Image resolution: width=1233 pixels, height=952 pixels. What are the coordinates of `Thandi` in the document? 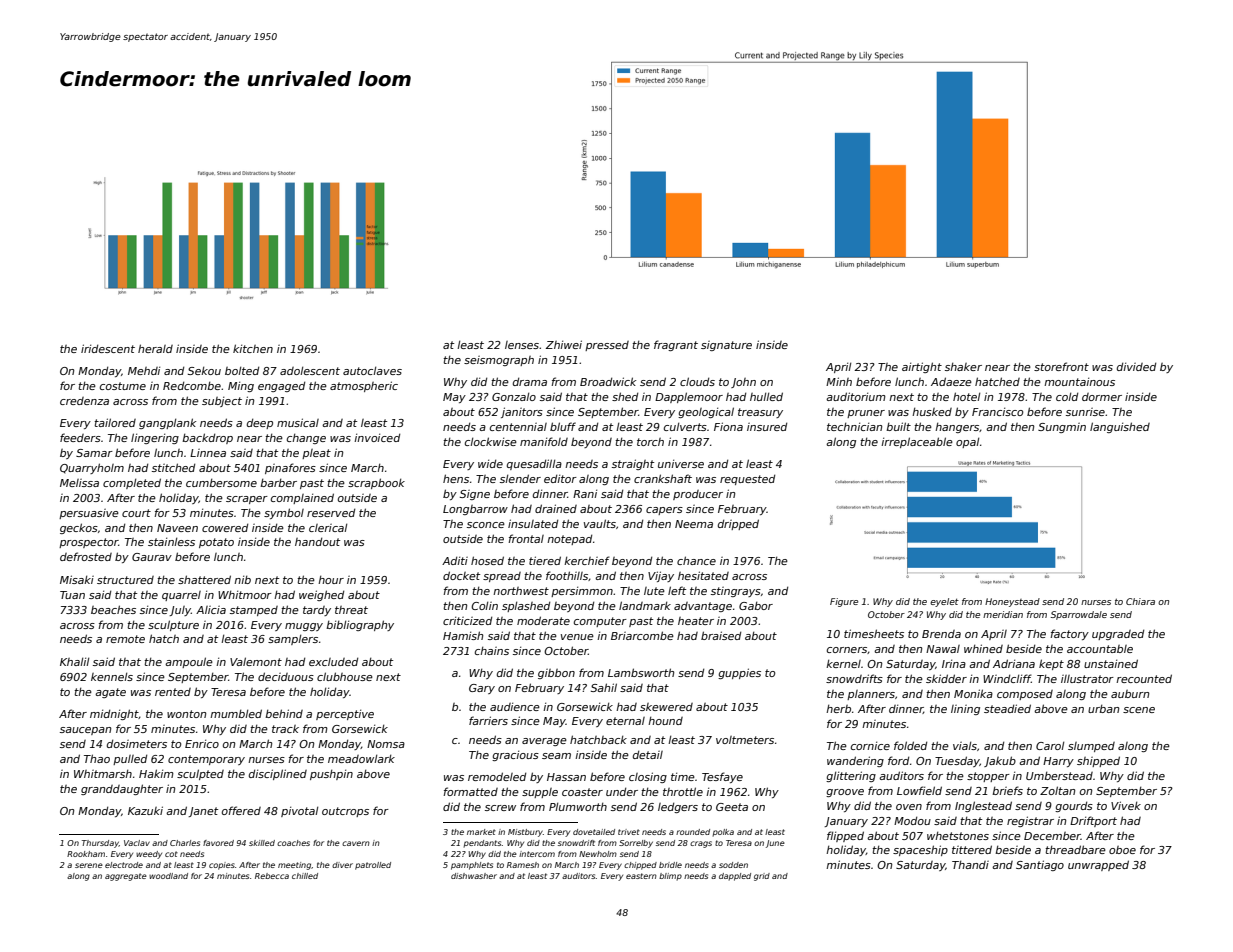 It's located at (970, 864).
